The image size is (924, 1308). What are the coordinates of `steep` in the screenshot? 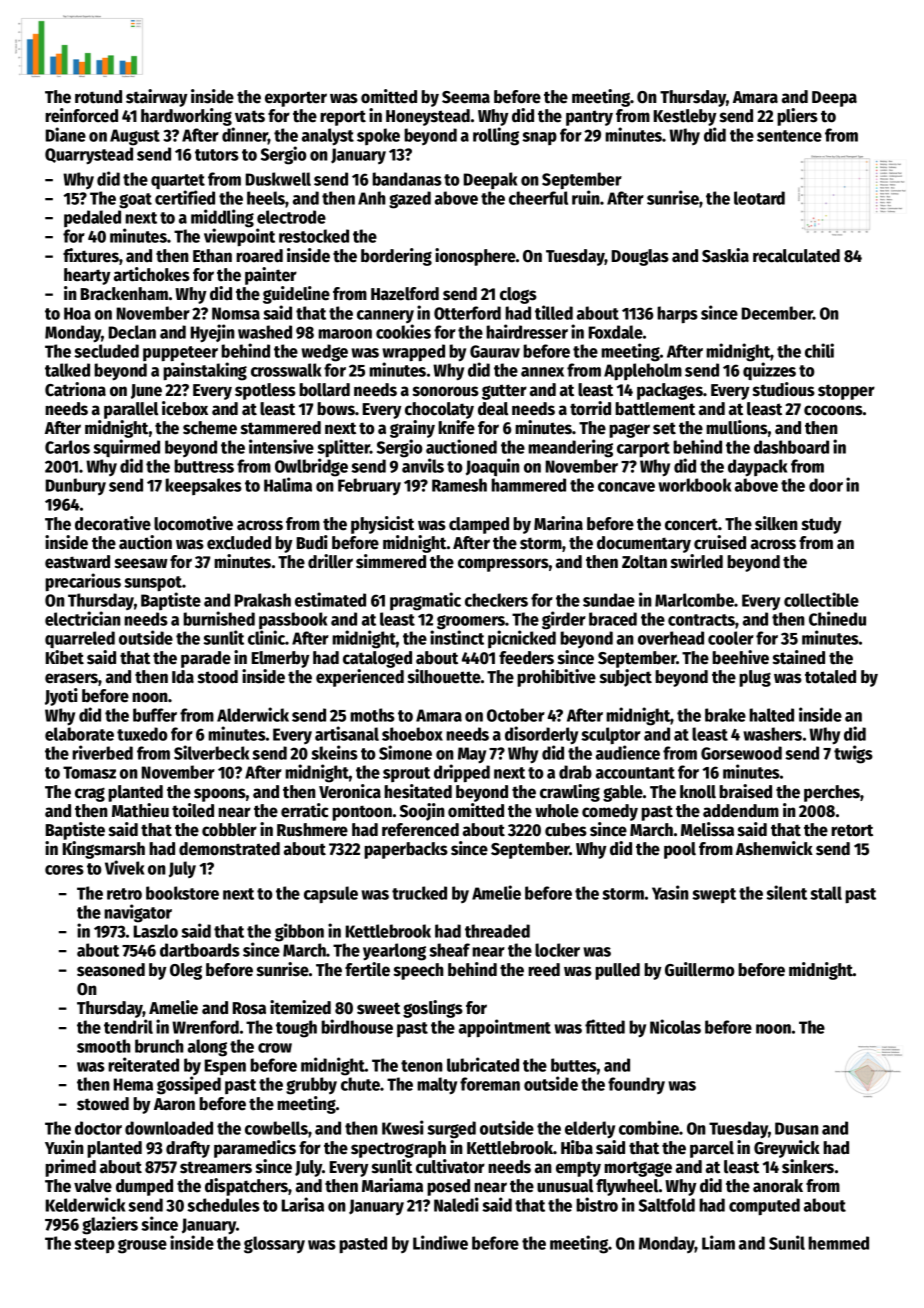 It's located at (94, 1245).
